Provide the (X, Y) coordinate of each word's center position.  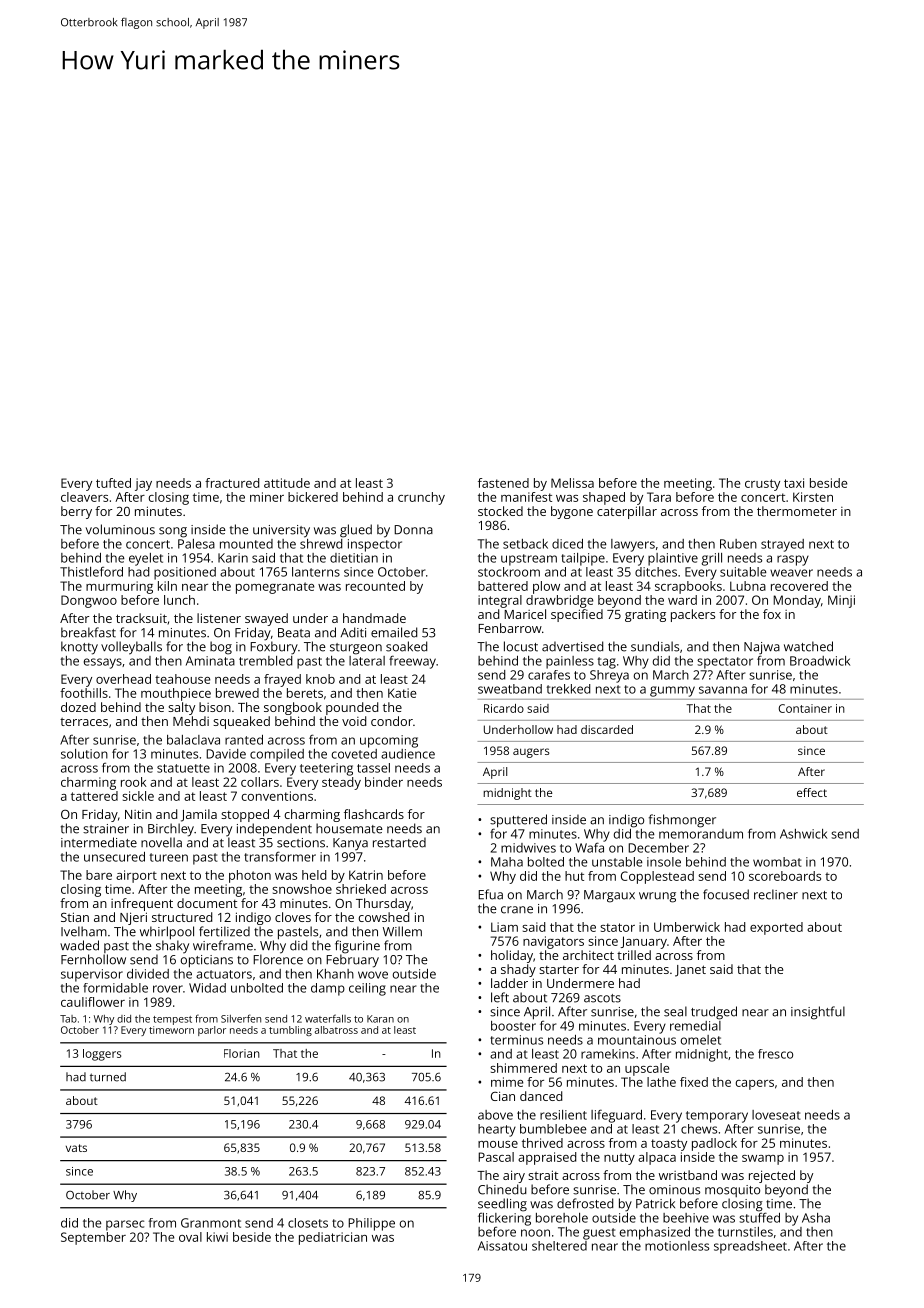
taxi (794, 483)
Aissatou (502, 1246)
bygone (572, 512)
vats (76, 1148)
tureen (169, 857)
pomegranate (275, 588)
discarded (607, 729)
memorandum (701, 834)
